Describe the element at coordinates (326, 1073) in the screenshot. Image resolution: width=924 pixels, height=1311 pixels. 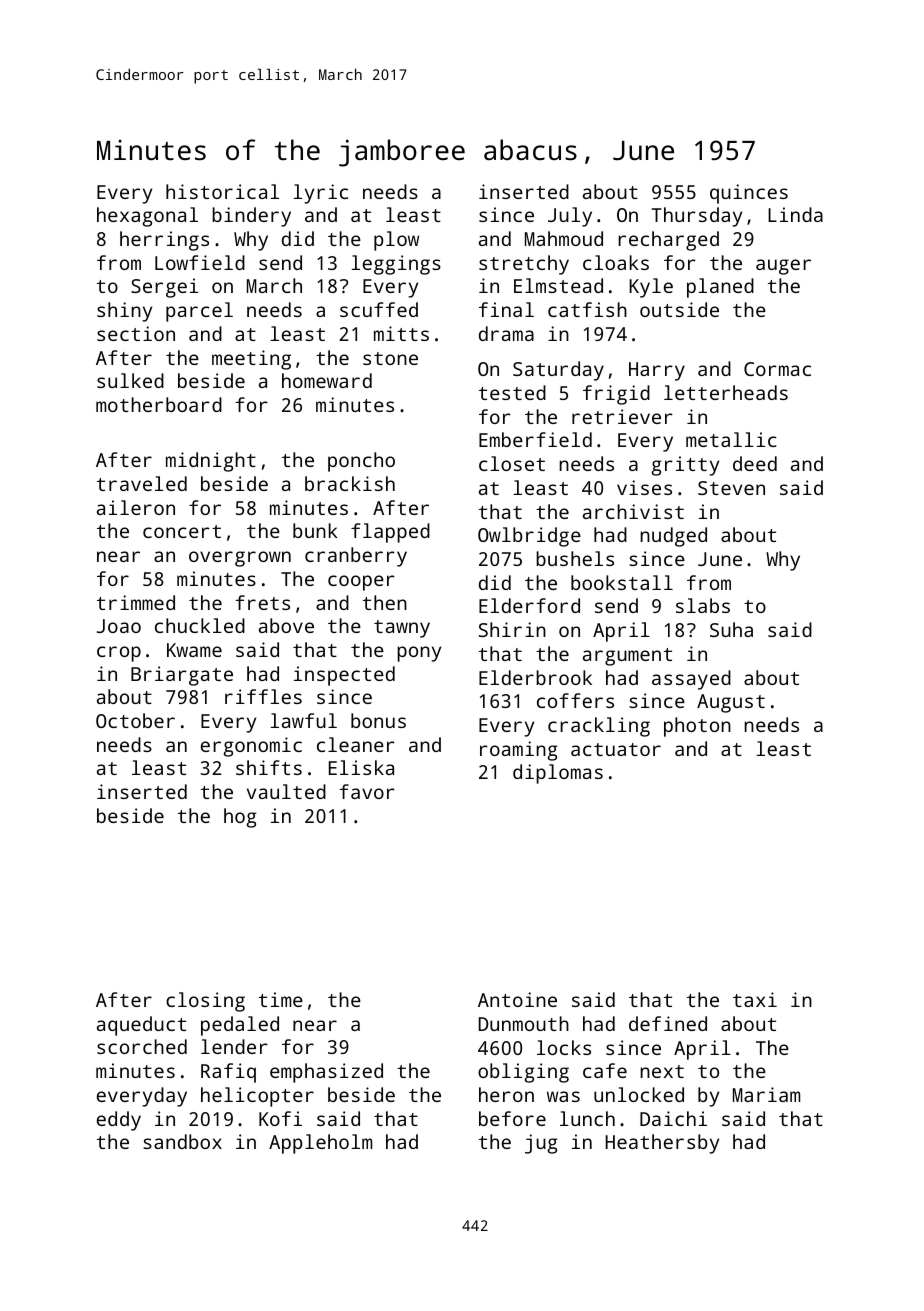
I see `emphasized` at that location.
